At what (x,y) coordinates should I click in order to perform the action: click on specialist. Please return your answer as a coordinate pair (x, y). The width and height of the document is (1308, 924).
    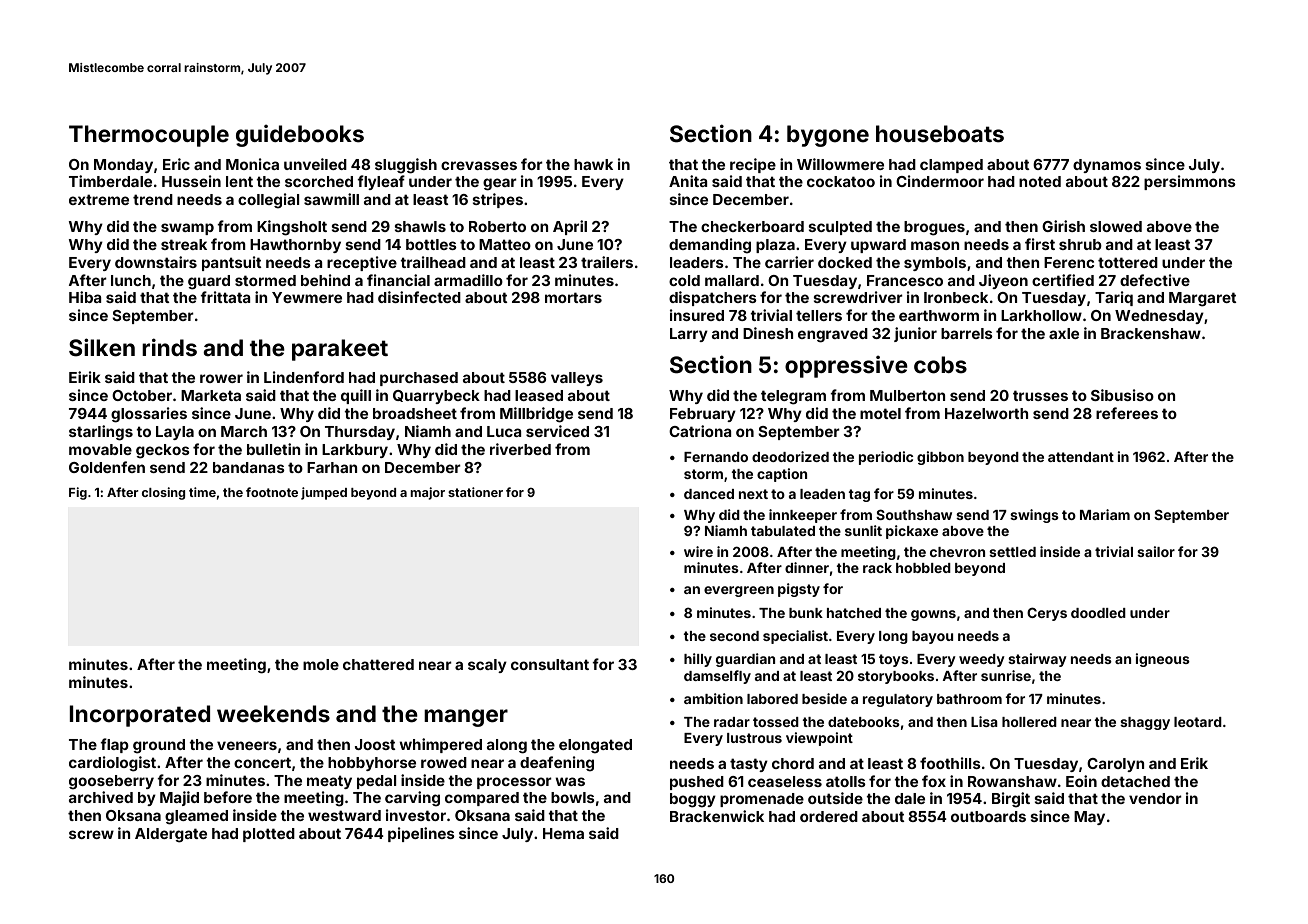
    Looking at the image, I should click on (795, 637).
